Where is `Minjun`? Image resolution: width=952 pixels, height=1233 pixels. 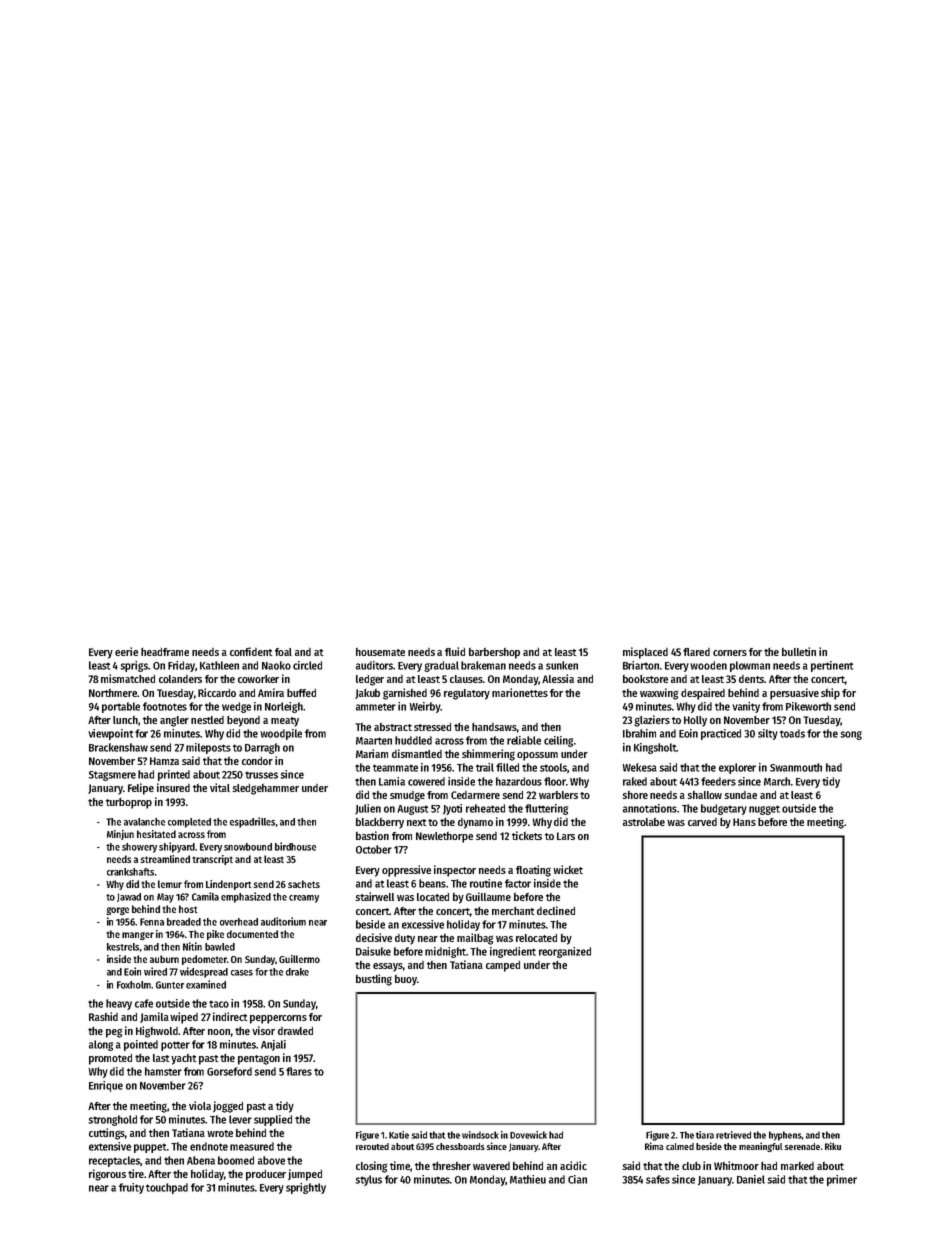 Minjun is located at coordinates (120, 835).
